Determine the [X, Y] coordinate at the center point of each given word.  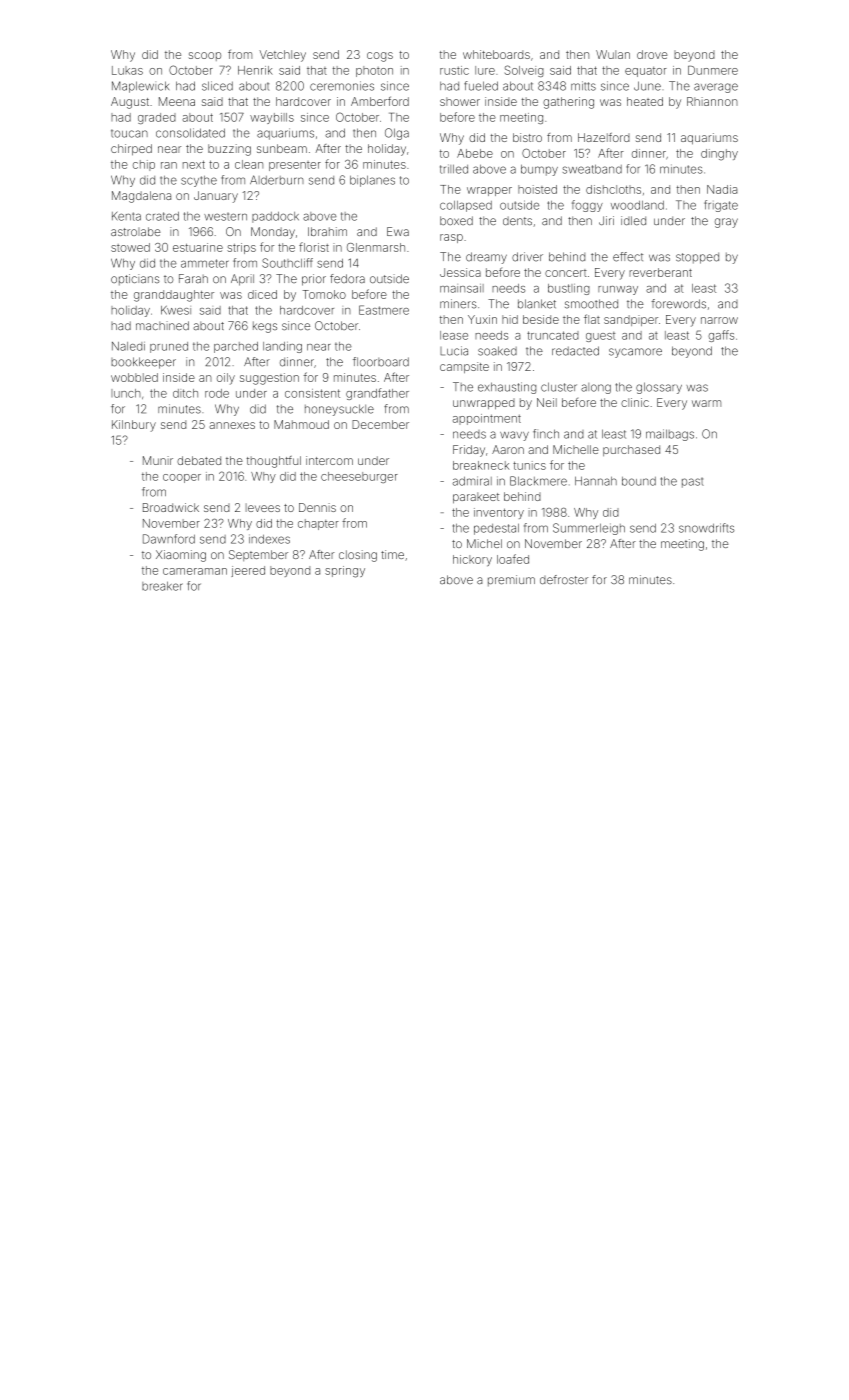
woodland [637, 205]
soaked [497, 351]
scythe [199, 181]
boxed [456, 220]
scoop [205, 56]
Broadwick [171, 507]
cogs [380, 57]
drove [652, 54]
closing [358, 556]
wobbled [134, 377]
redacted [575, 351]
